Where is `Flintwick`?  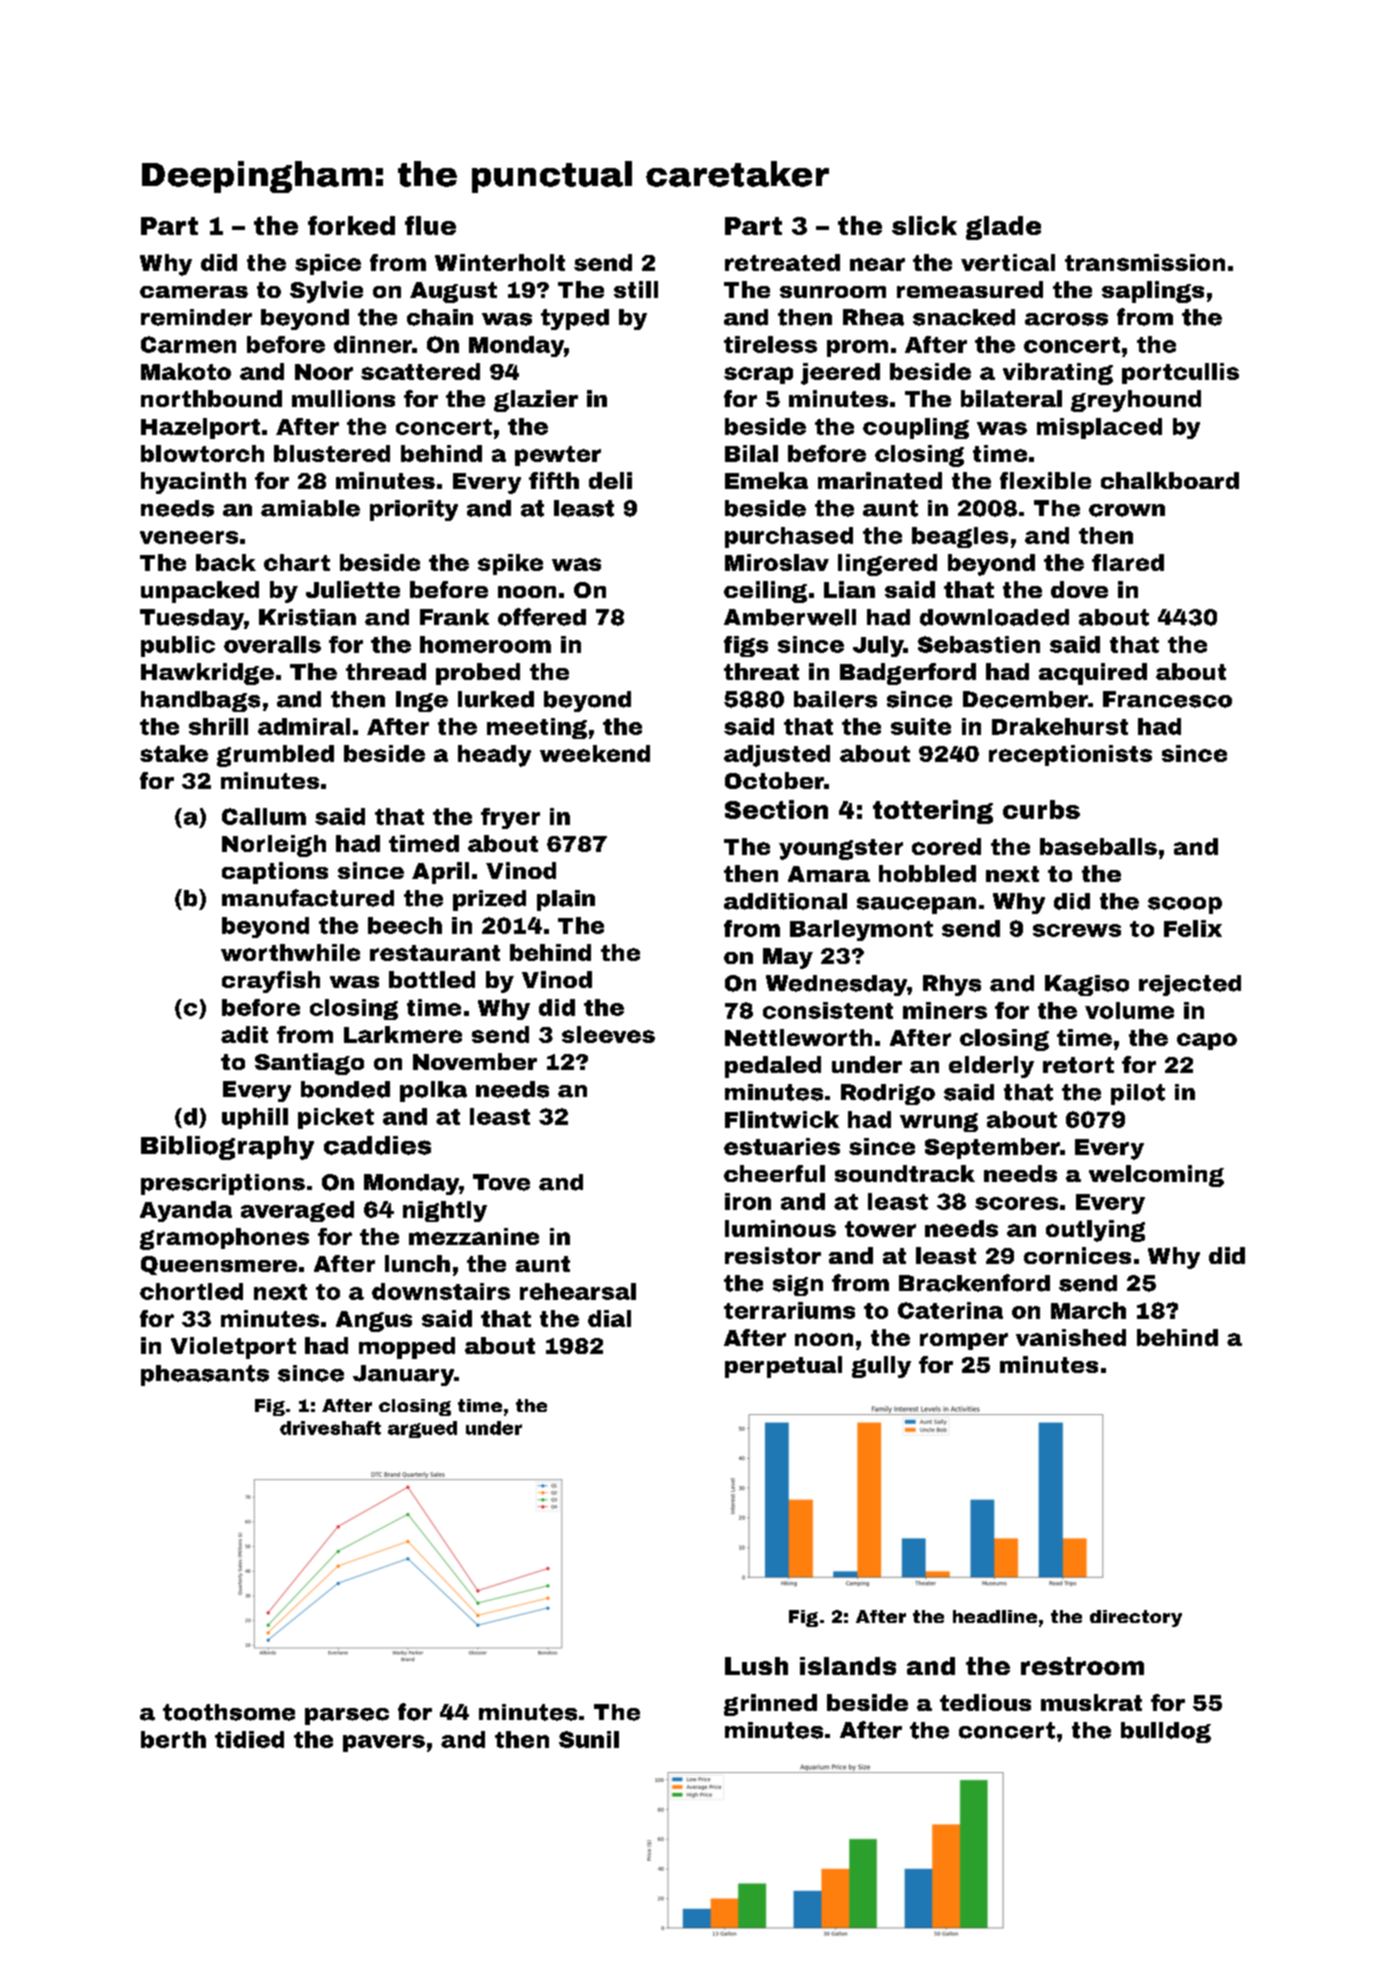
Flintwick is located at coordinates (782, 1119).
